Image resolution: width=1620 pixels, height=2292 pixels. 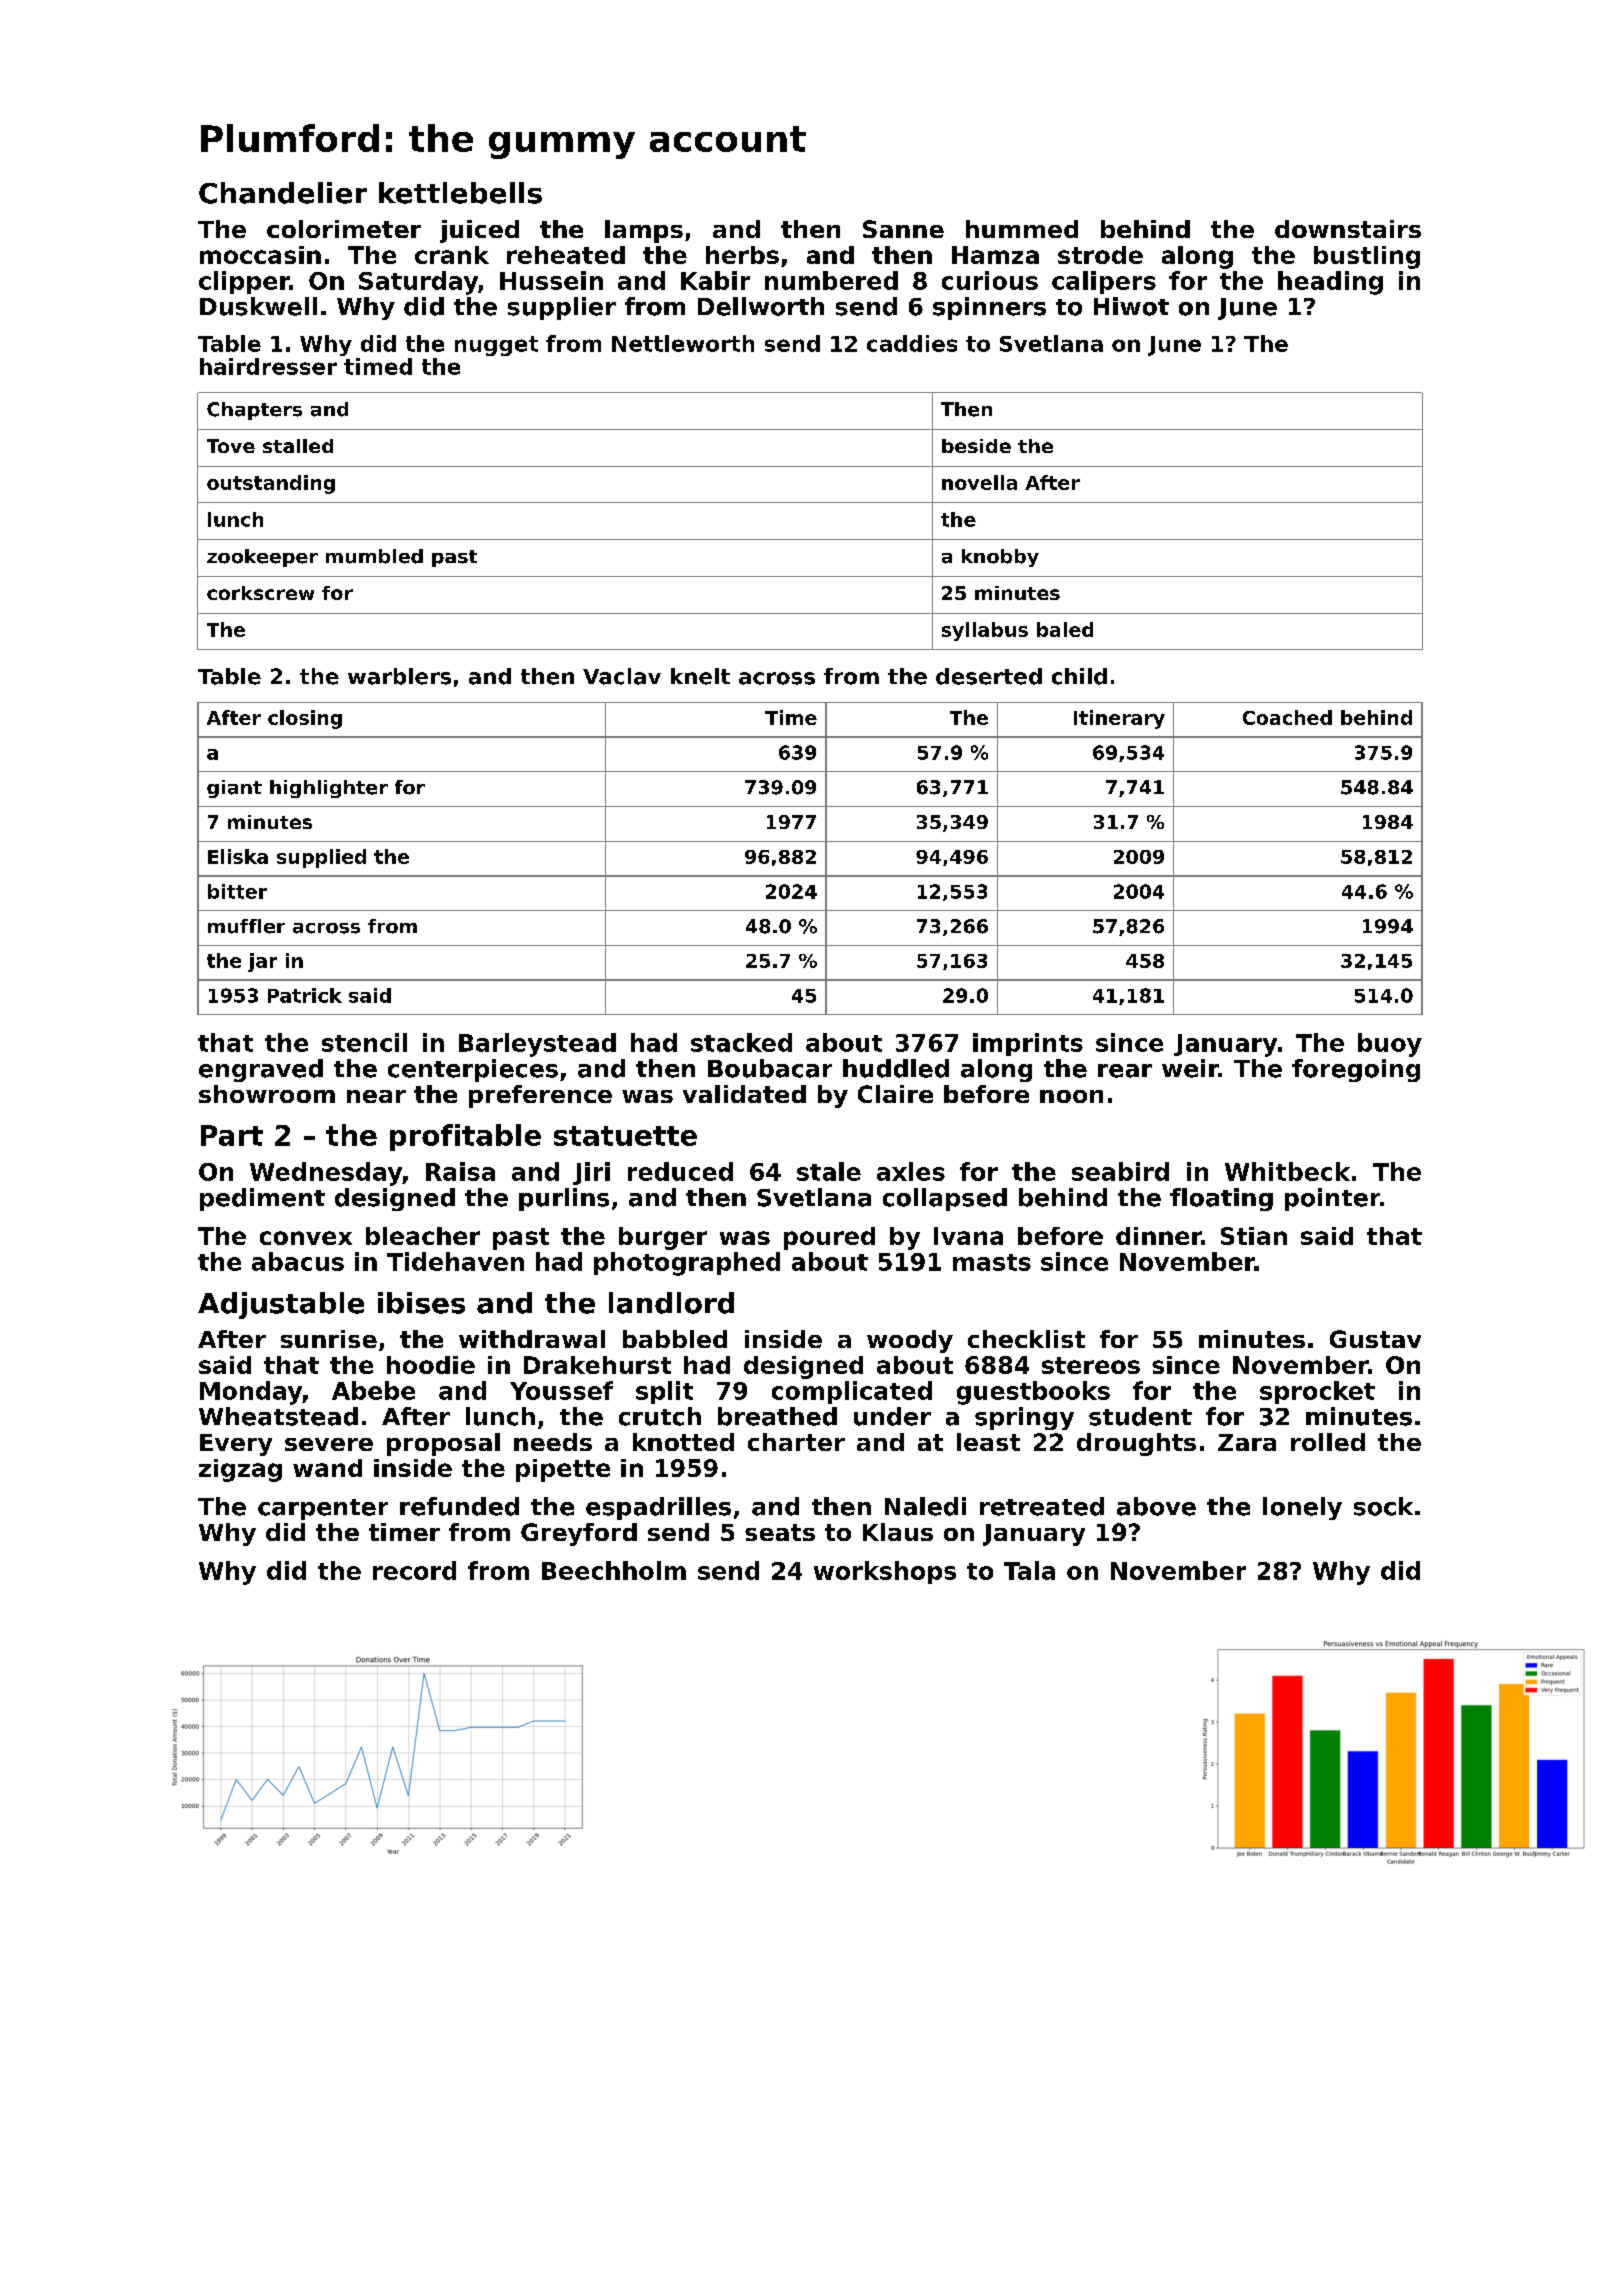 I want to click on warblers, so click(x=399, y=676).
